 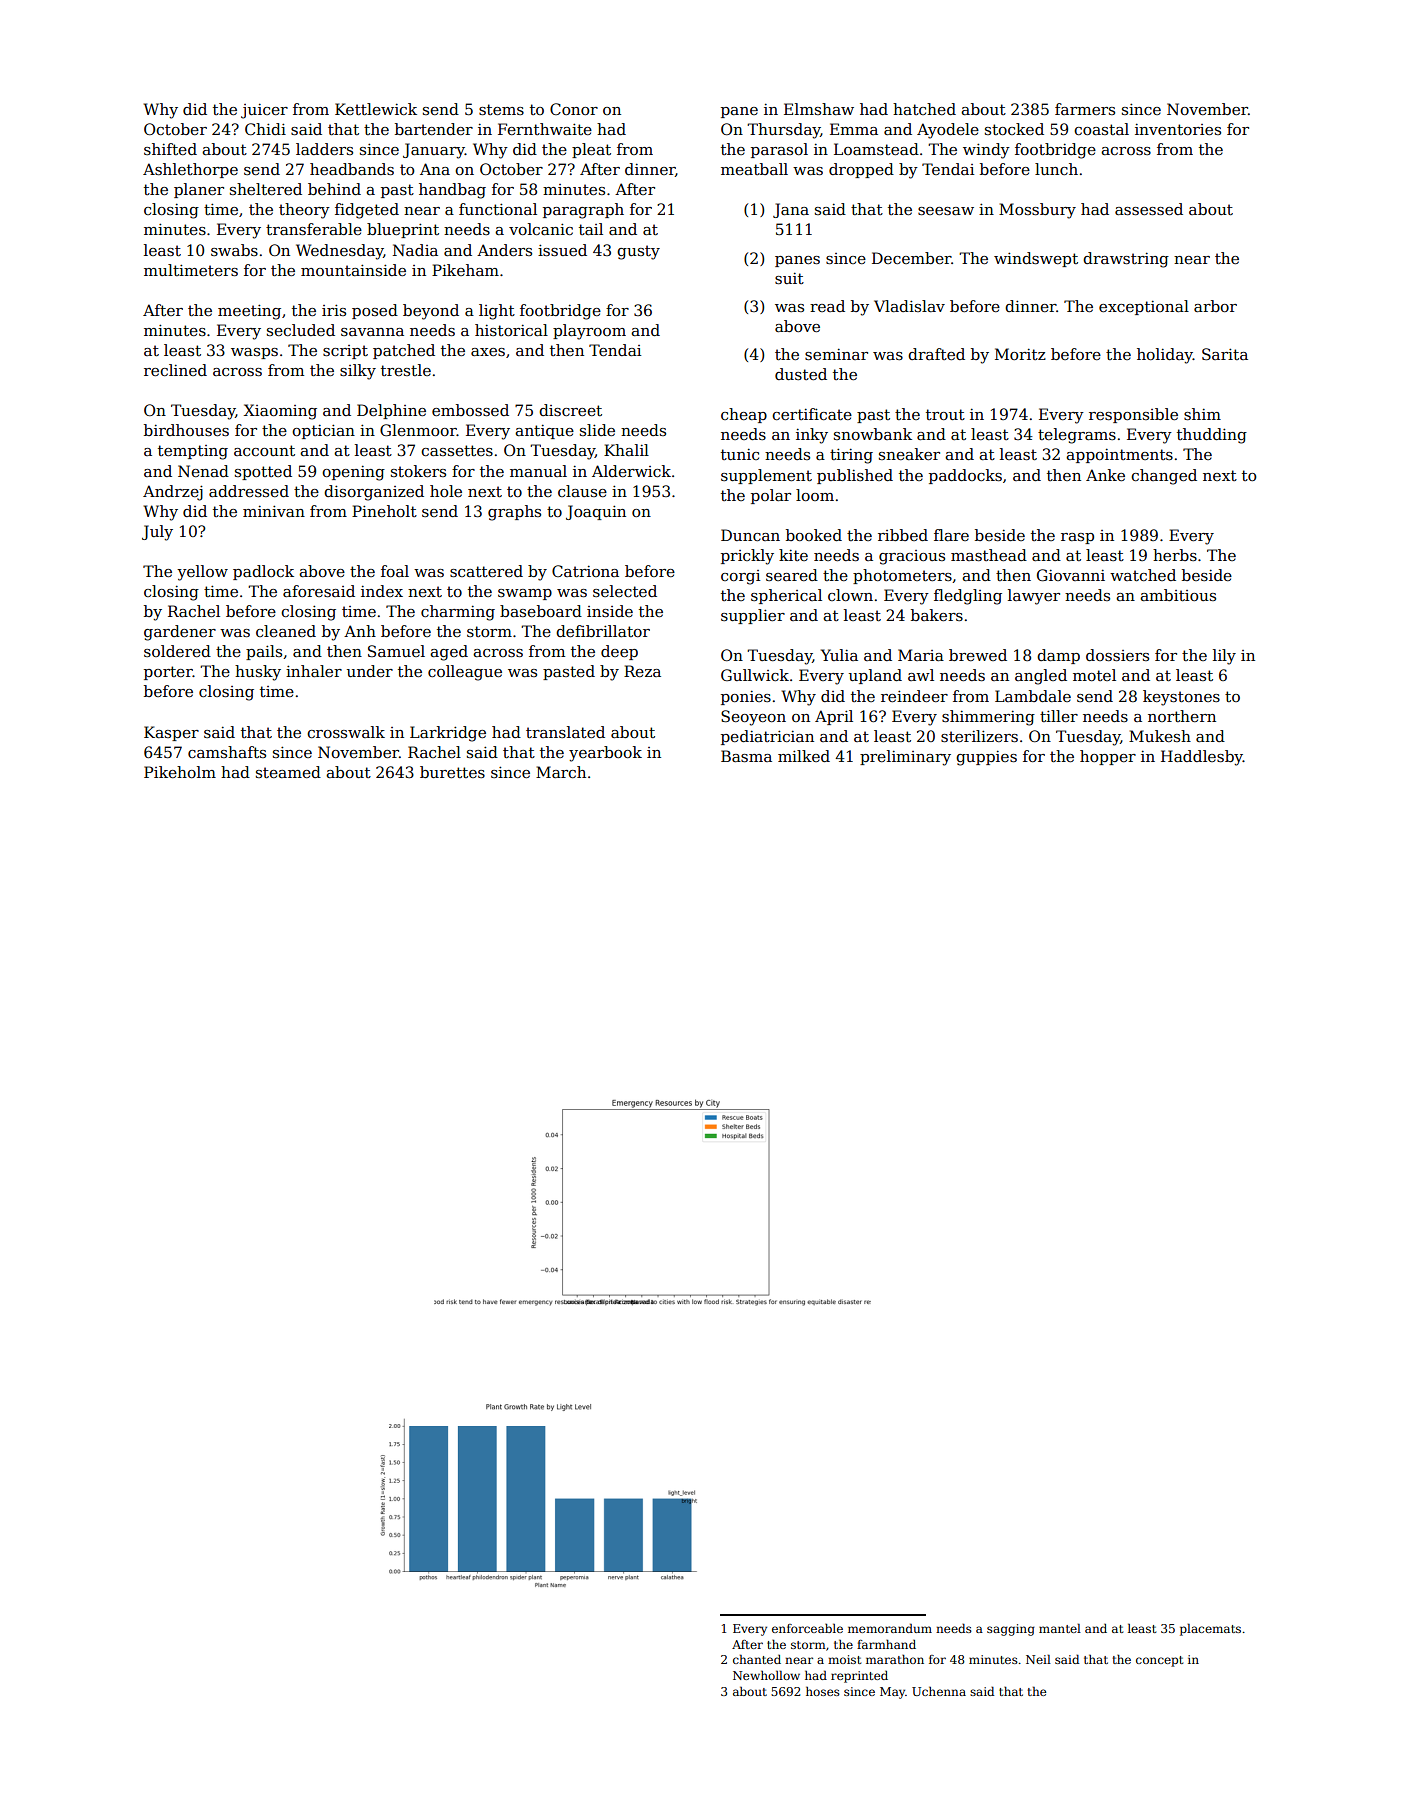 I want to click on spherical, so click(x=786, y=596).
